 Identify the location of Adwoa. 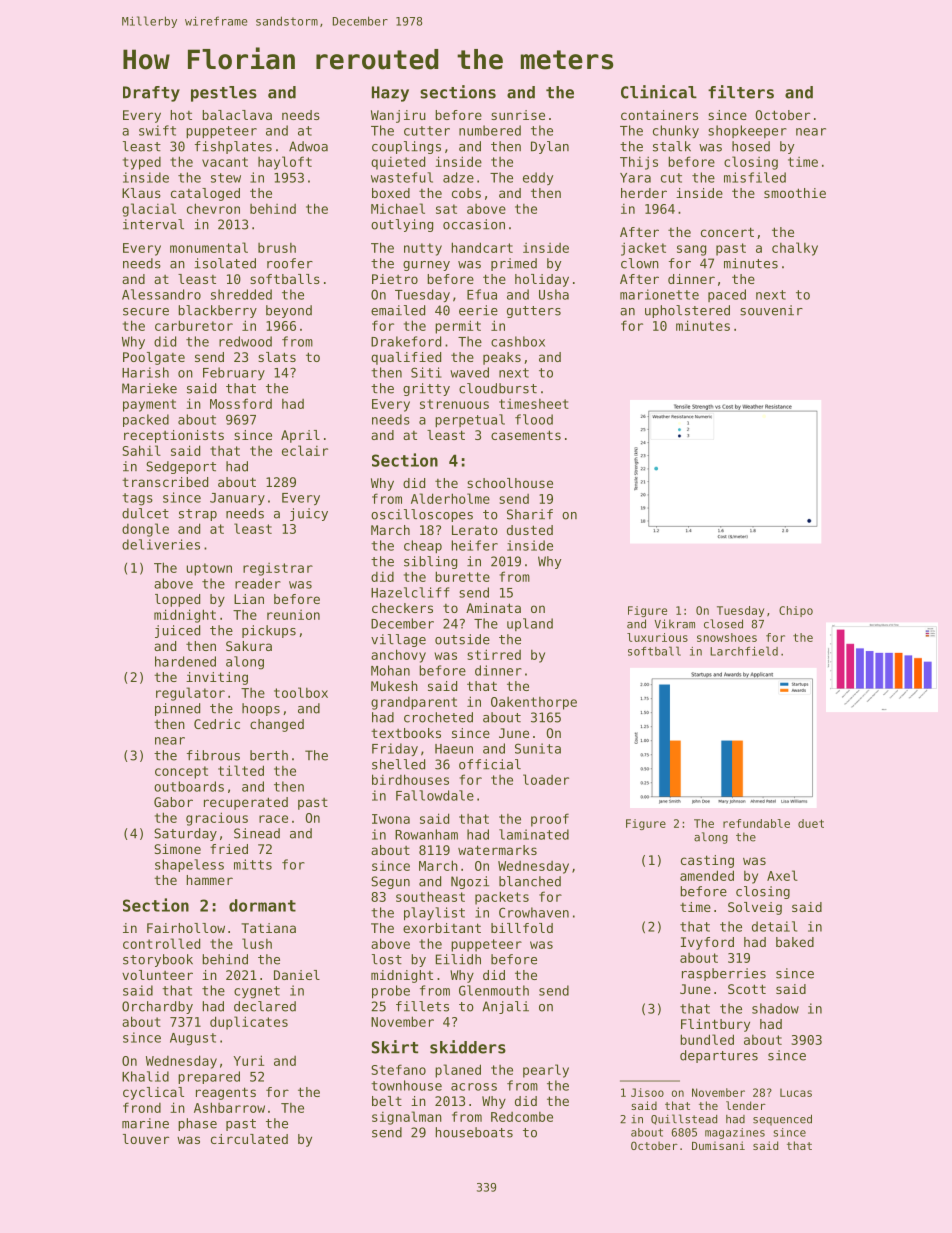
(308, 146).
